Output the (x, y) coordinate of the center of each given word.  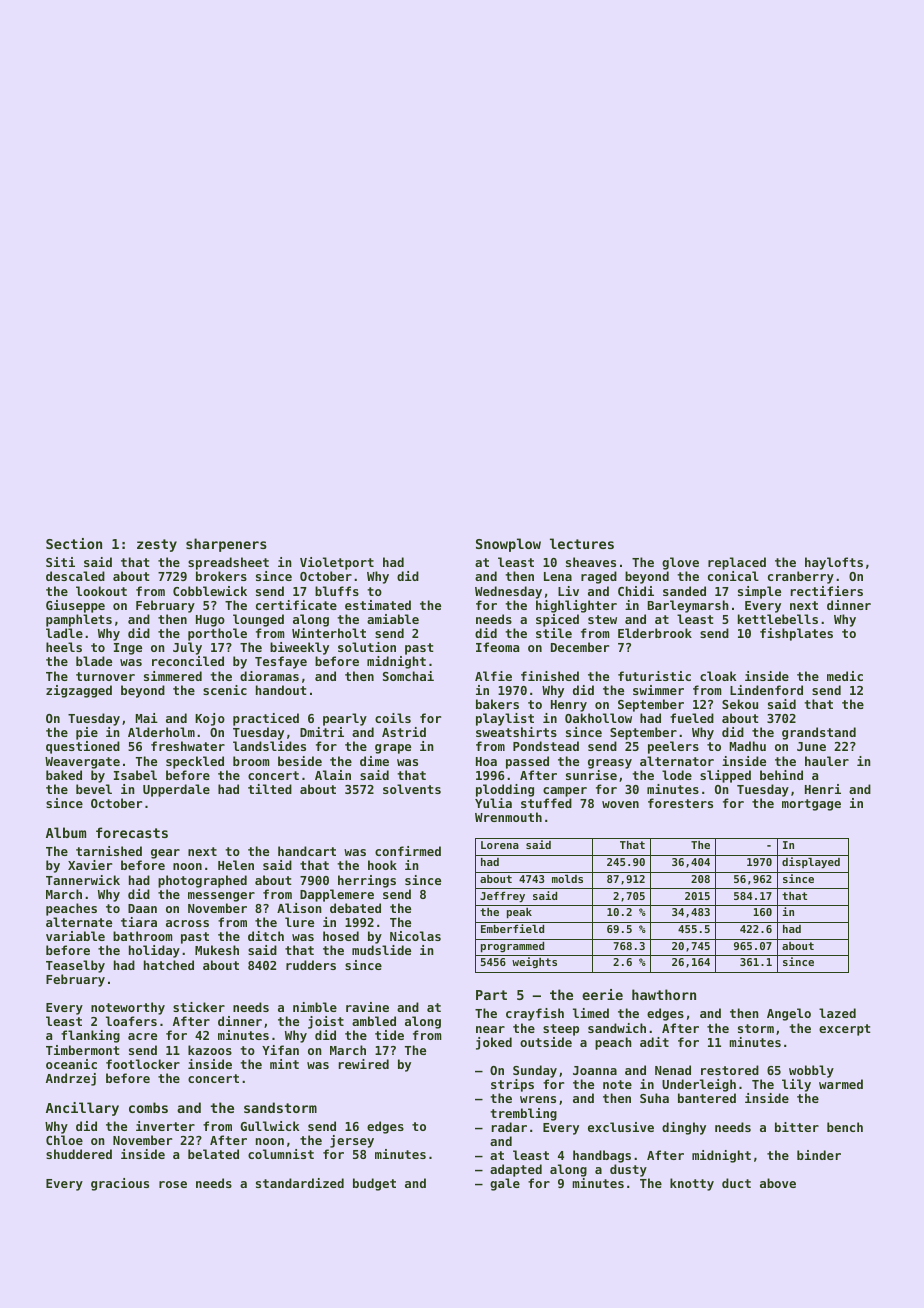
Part (491, 995)
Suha (654, 1098)
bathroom (143, 936)
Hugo (210, 621)
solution (367, 647)
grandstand (819, 733)
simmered (173, 676)
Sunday (535, 1071)
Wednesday (508, 592)
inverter (165, 1126)
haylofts (834, 563)
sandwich (617, 1028)
